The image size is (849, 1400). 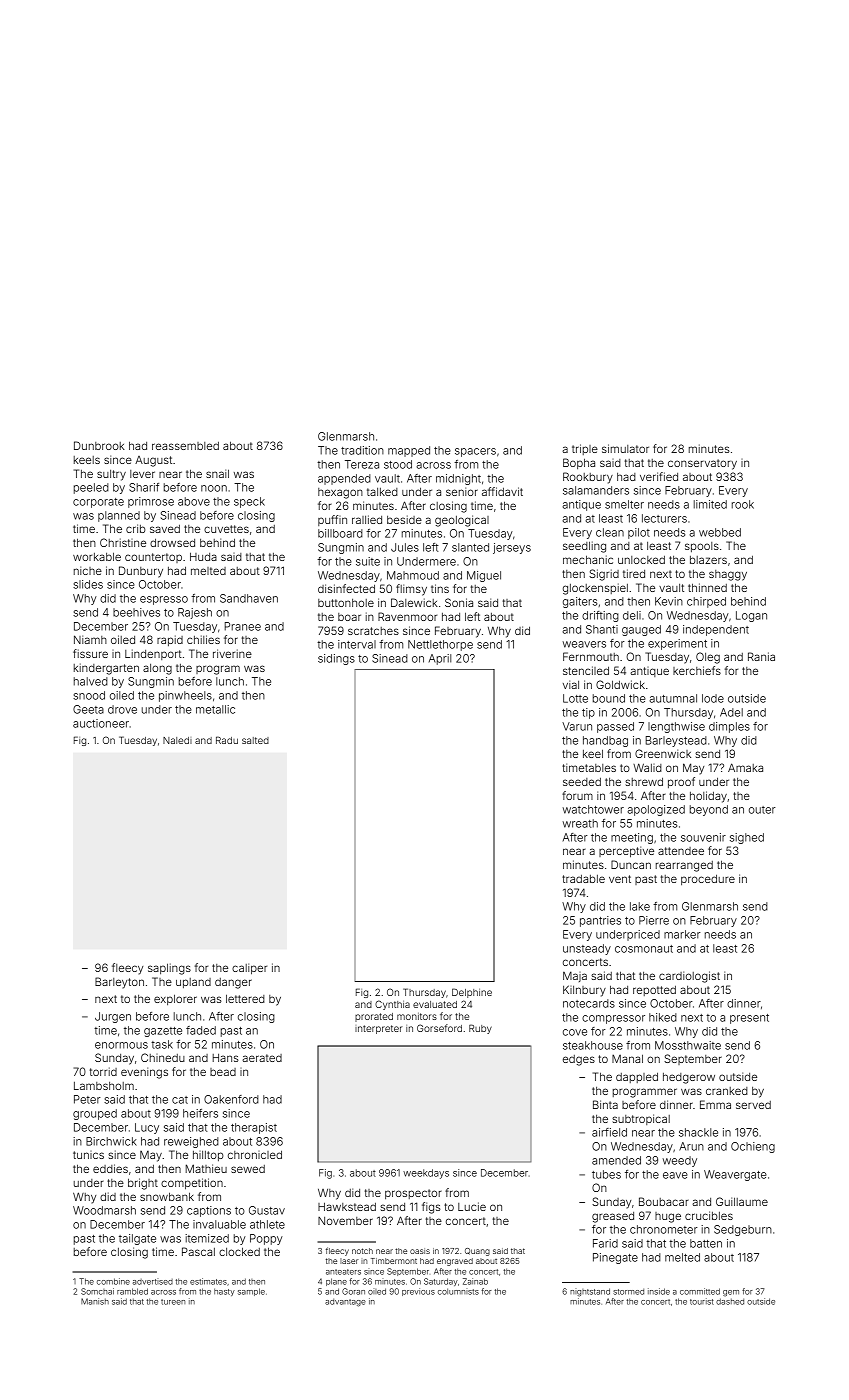 I want to click on gaiters, so click(x=580, y=602).
